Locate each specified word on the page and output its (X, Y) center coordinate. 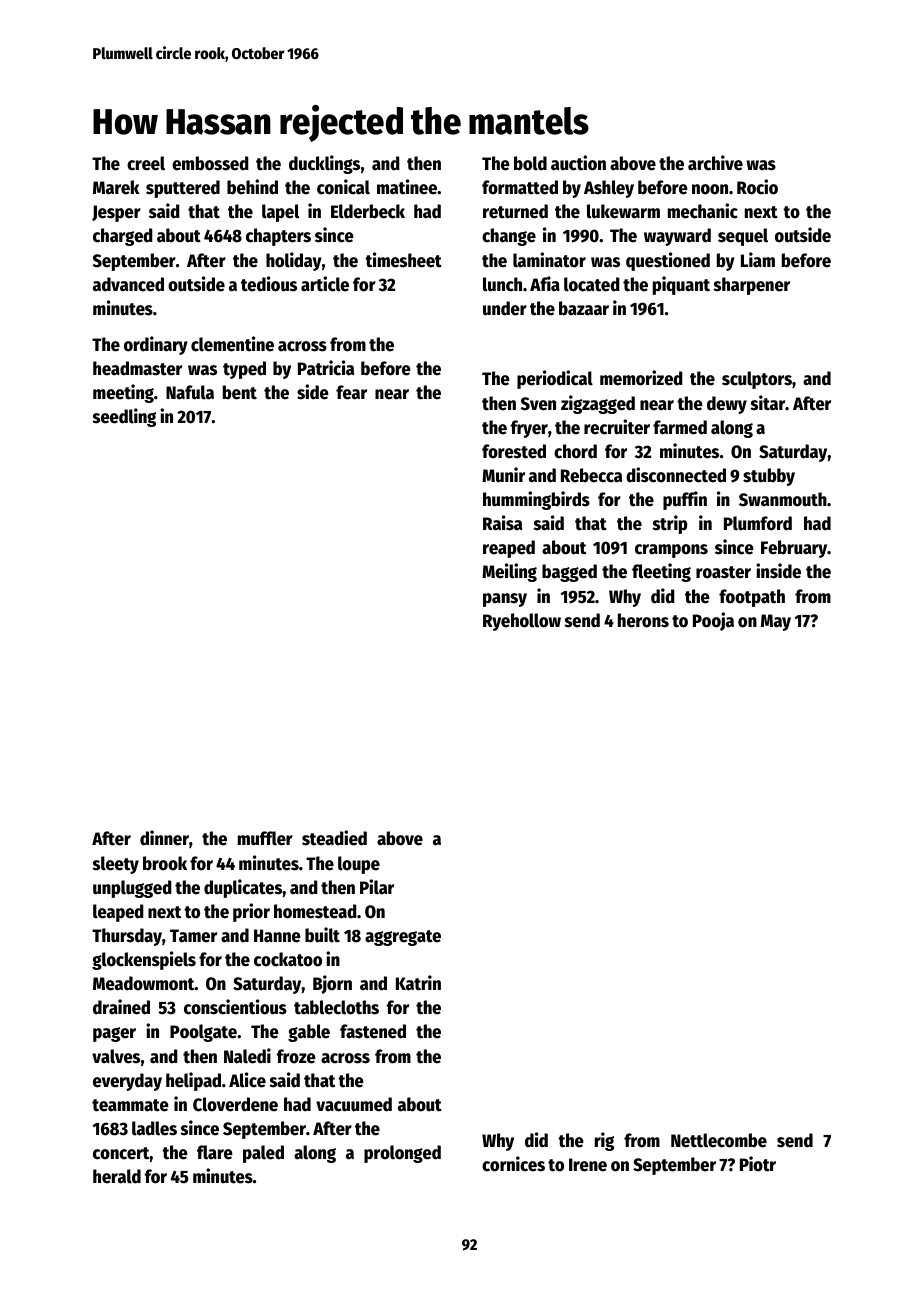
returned (515, 211)
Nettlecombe (719, 1140)
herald (117, 1176)
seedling (124, 417)
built (322, 935)
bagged (569, 573)
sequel (743, 237)
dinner (164, 838)
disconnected (676, 475)
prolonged (402, 1154)
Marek (116, 187)
